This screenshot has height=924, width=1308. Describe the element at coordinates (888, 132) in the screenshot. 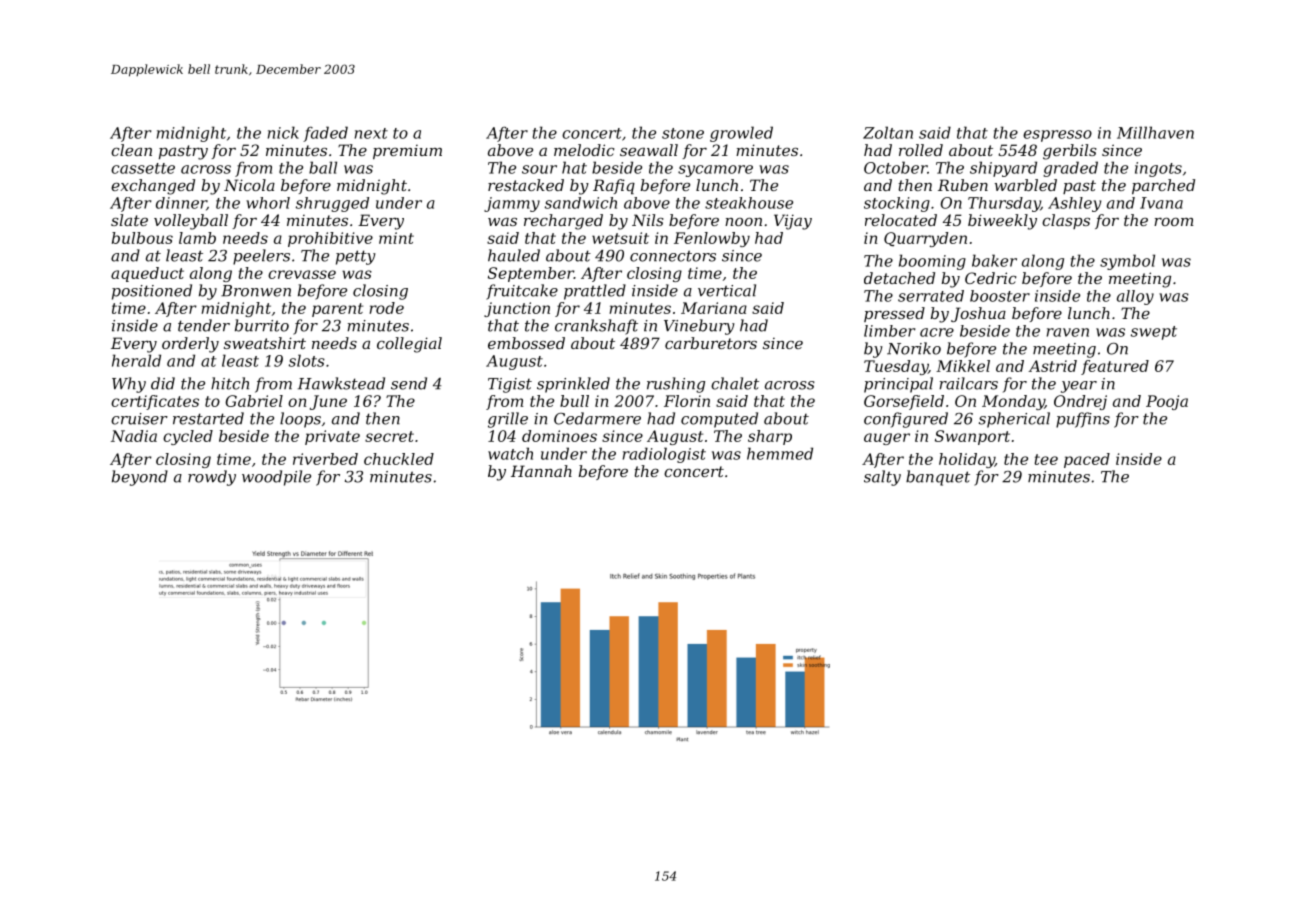

I see `Zoltan` at that location.
